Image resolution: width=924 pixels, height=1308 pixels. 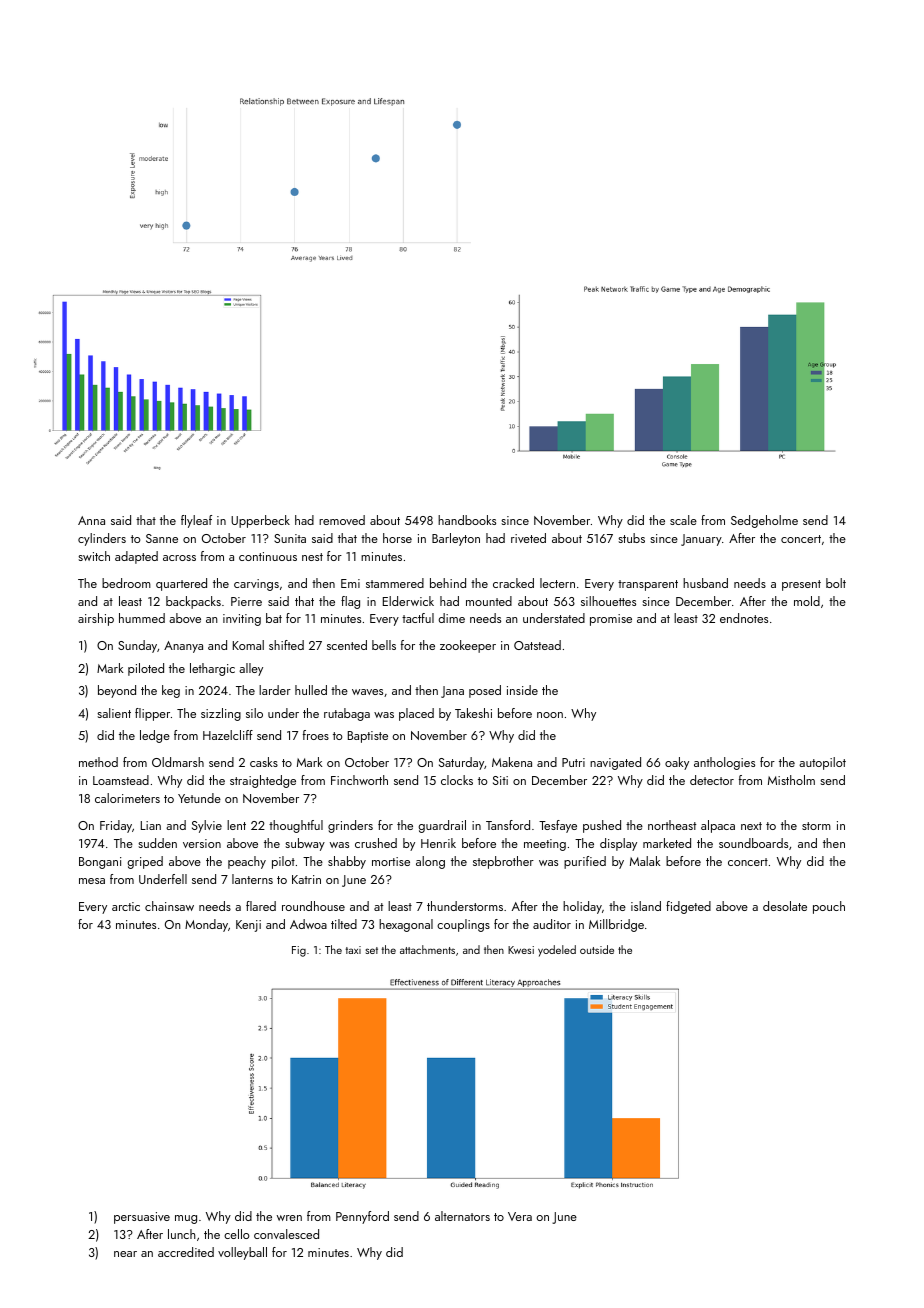 What do you see at coordinates (125, 1254) in the screenshot?
I see `near` at bounding box center [125, 1254].
